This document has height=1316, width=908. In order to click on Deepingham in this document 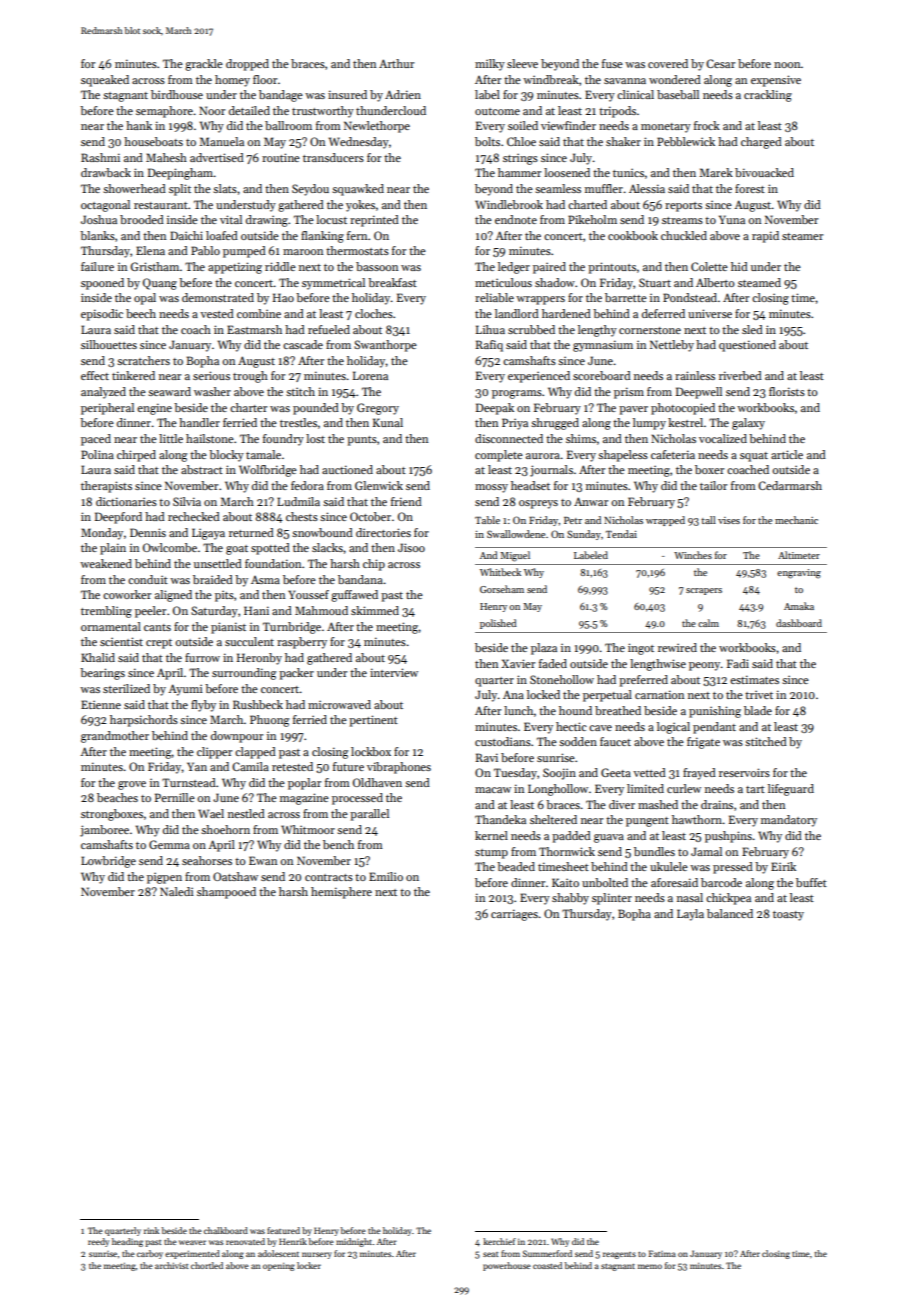, I will do `click(180, 174)`.
